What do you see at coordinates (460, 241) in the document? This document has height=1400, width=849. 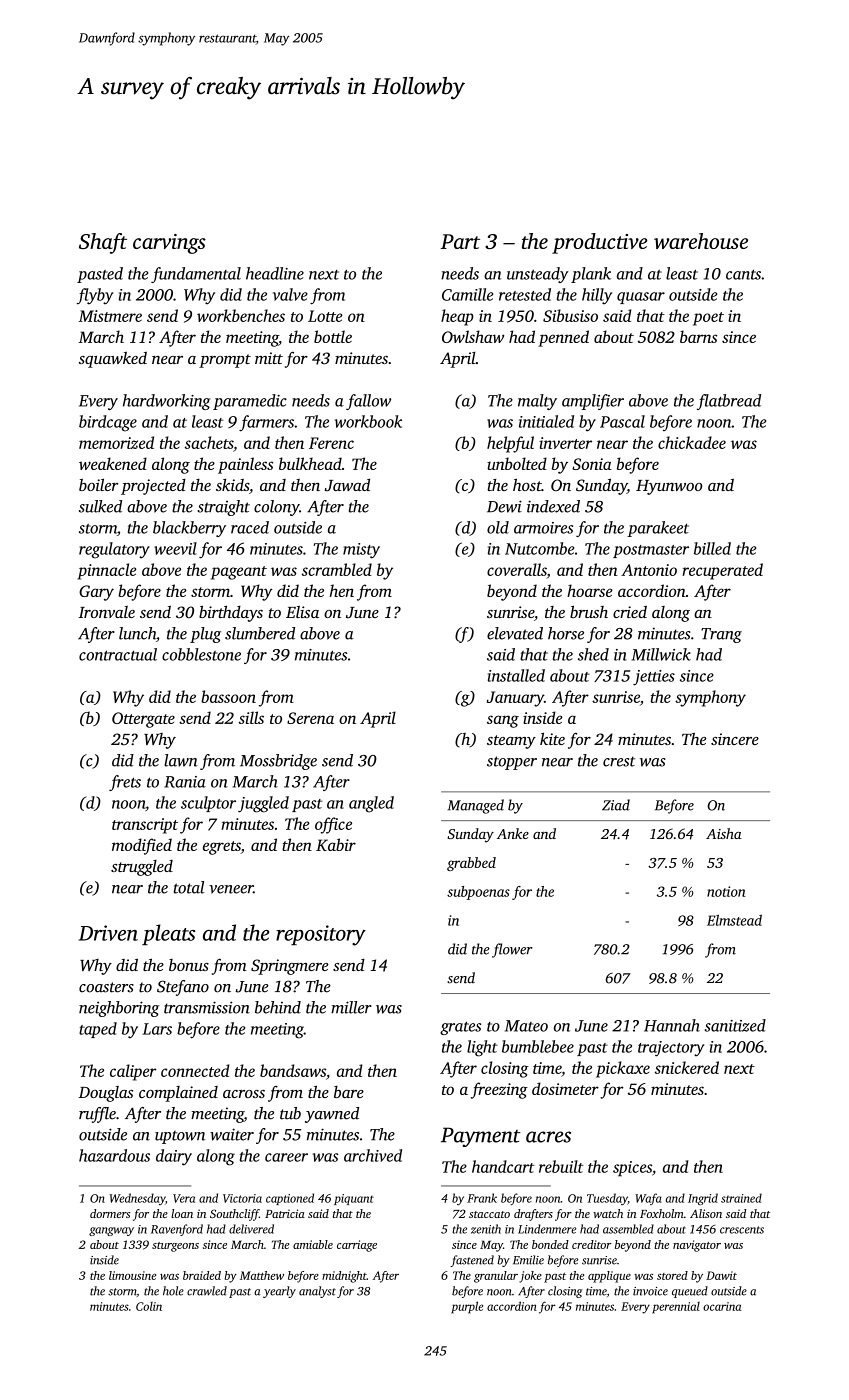 I see `Part` at bounding box center [460, 241].
